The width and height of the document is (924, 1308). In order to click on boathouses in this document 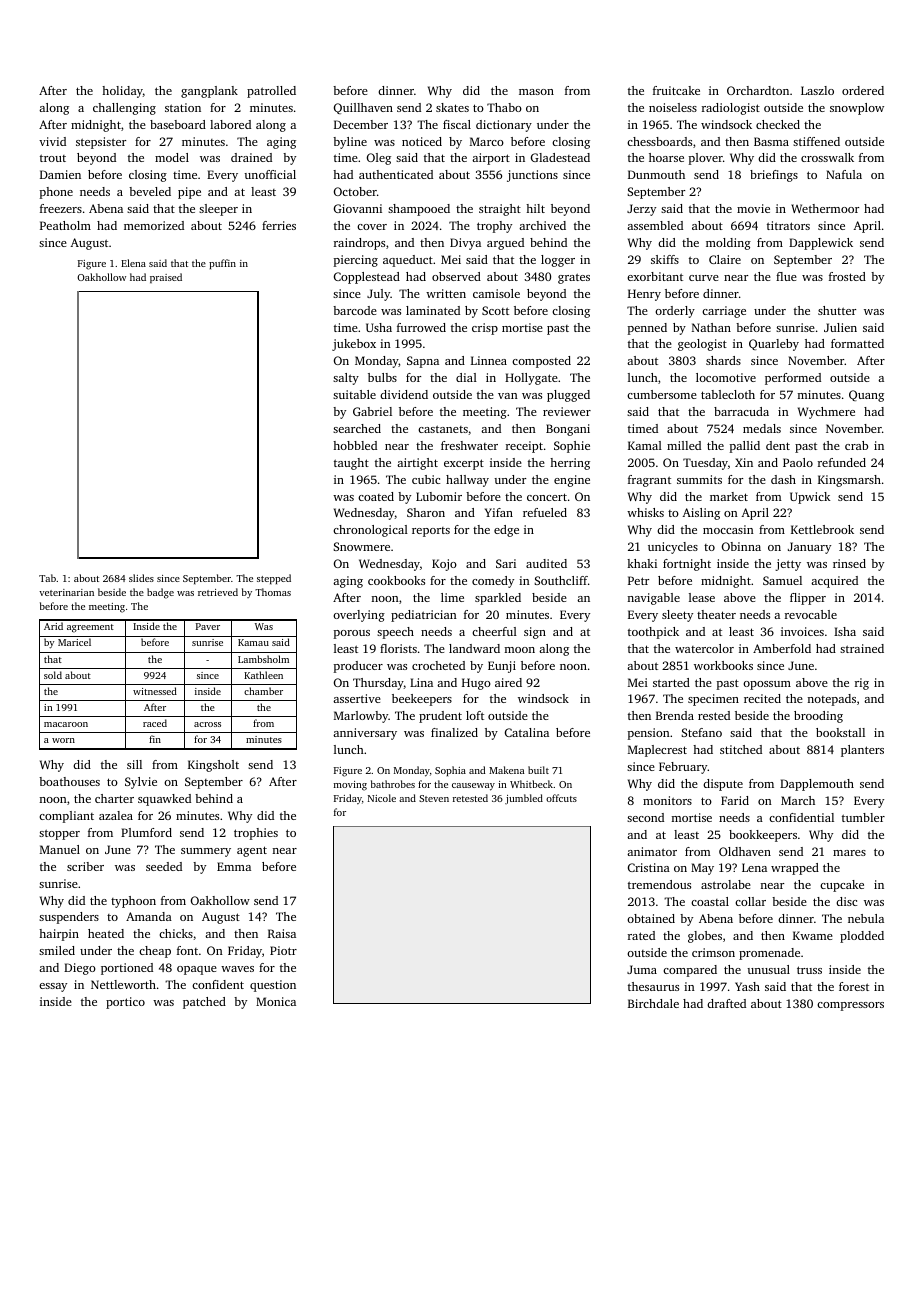, I will do `click(69, 781)`.
